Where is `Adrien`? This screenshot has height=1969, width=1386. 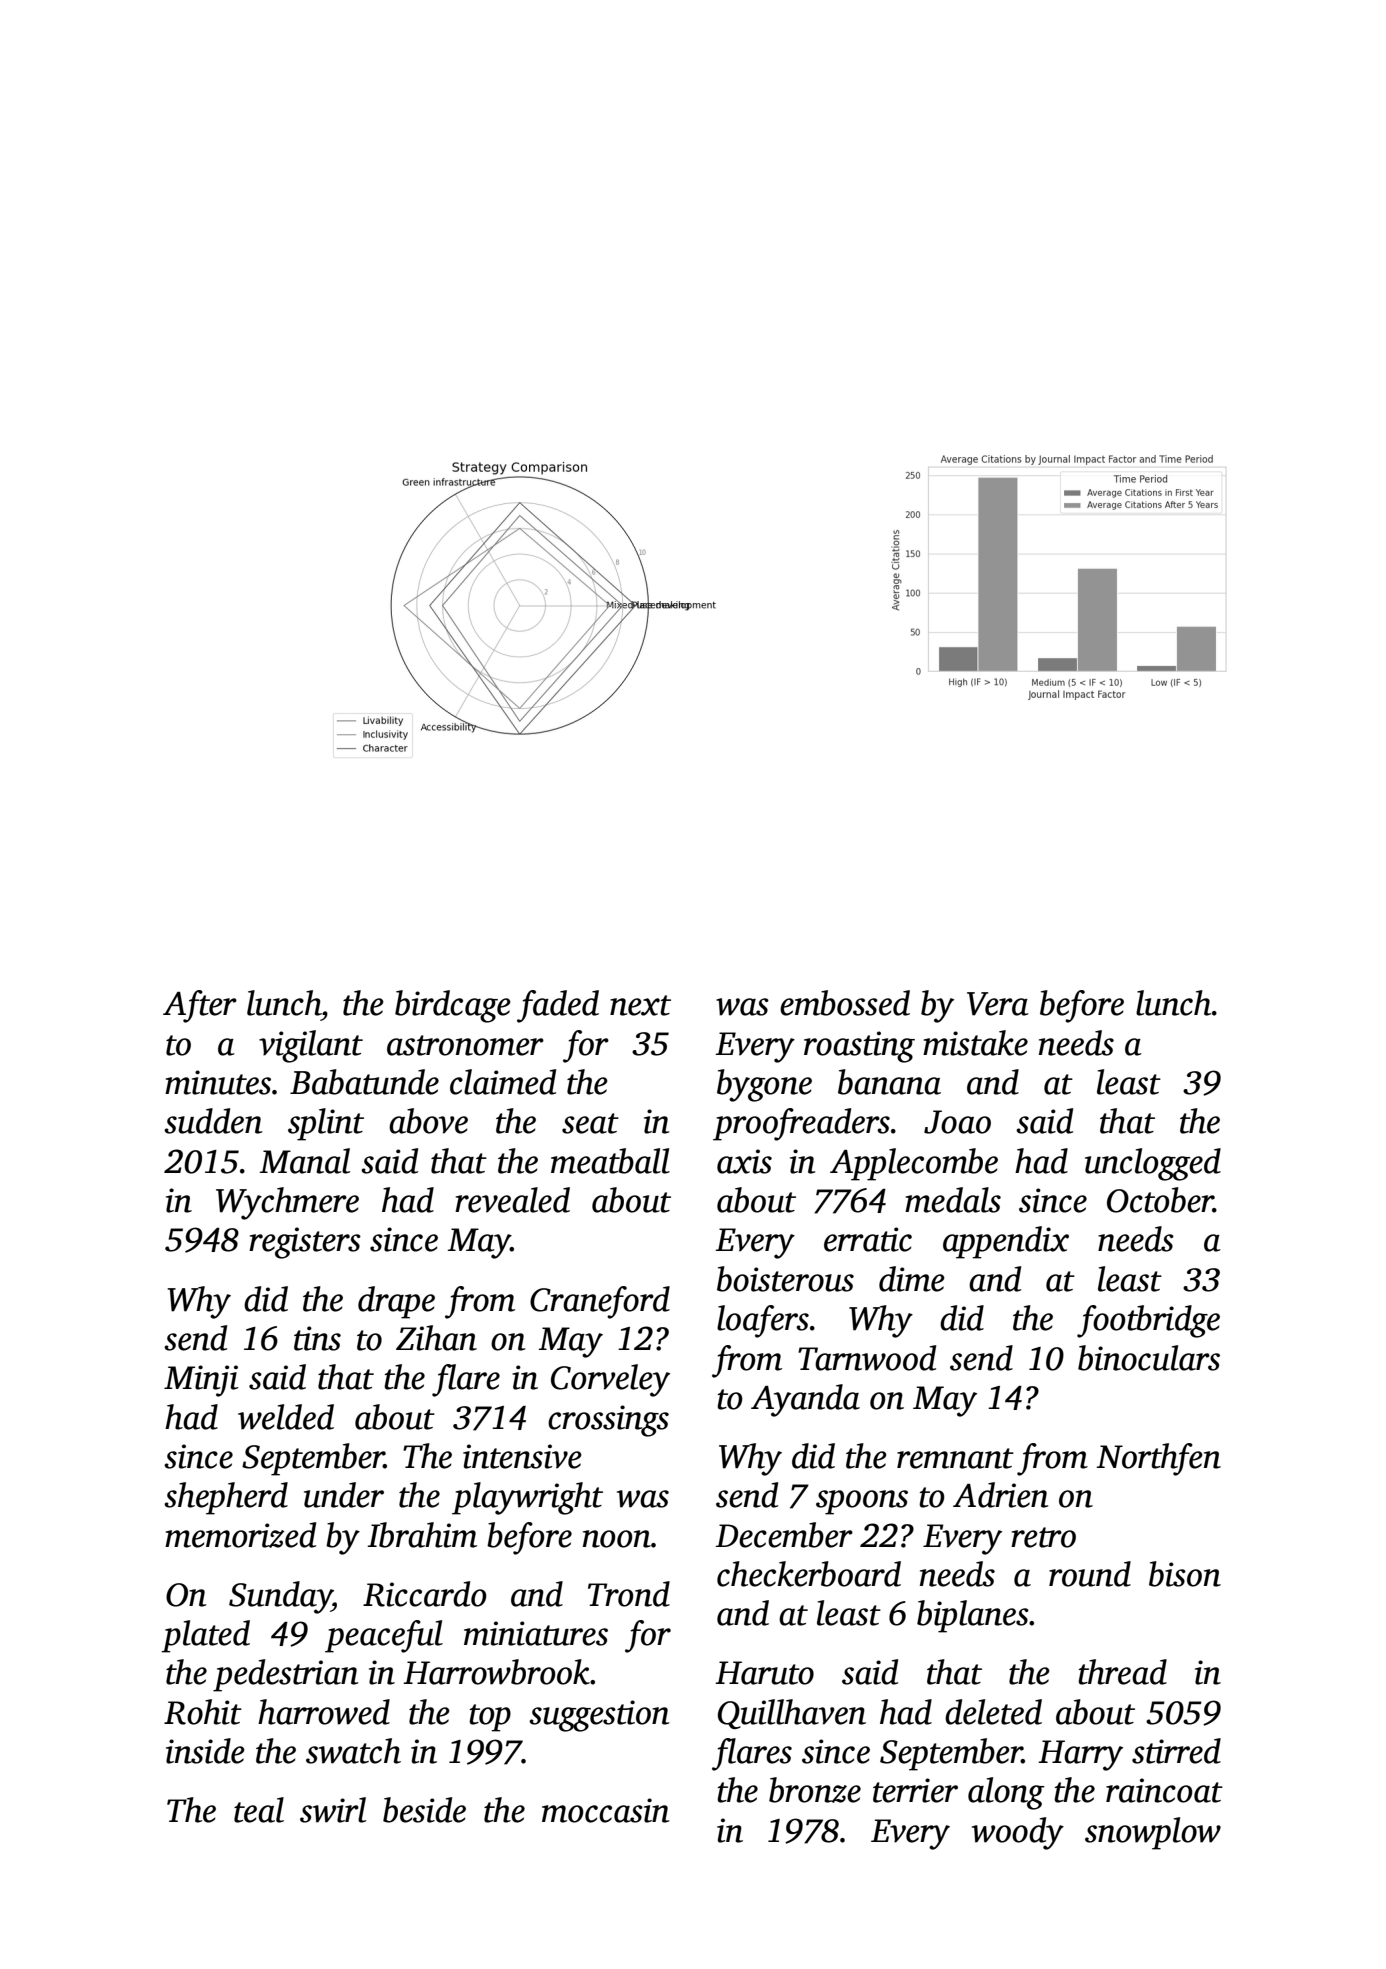 Adrien is located at coordinates (1000, 1495).
